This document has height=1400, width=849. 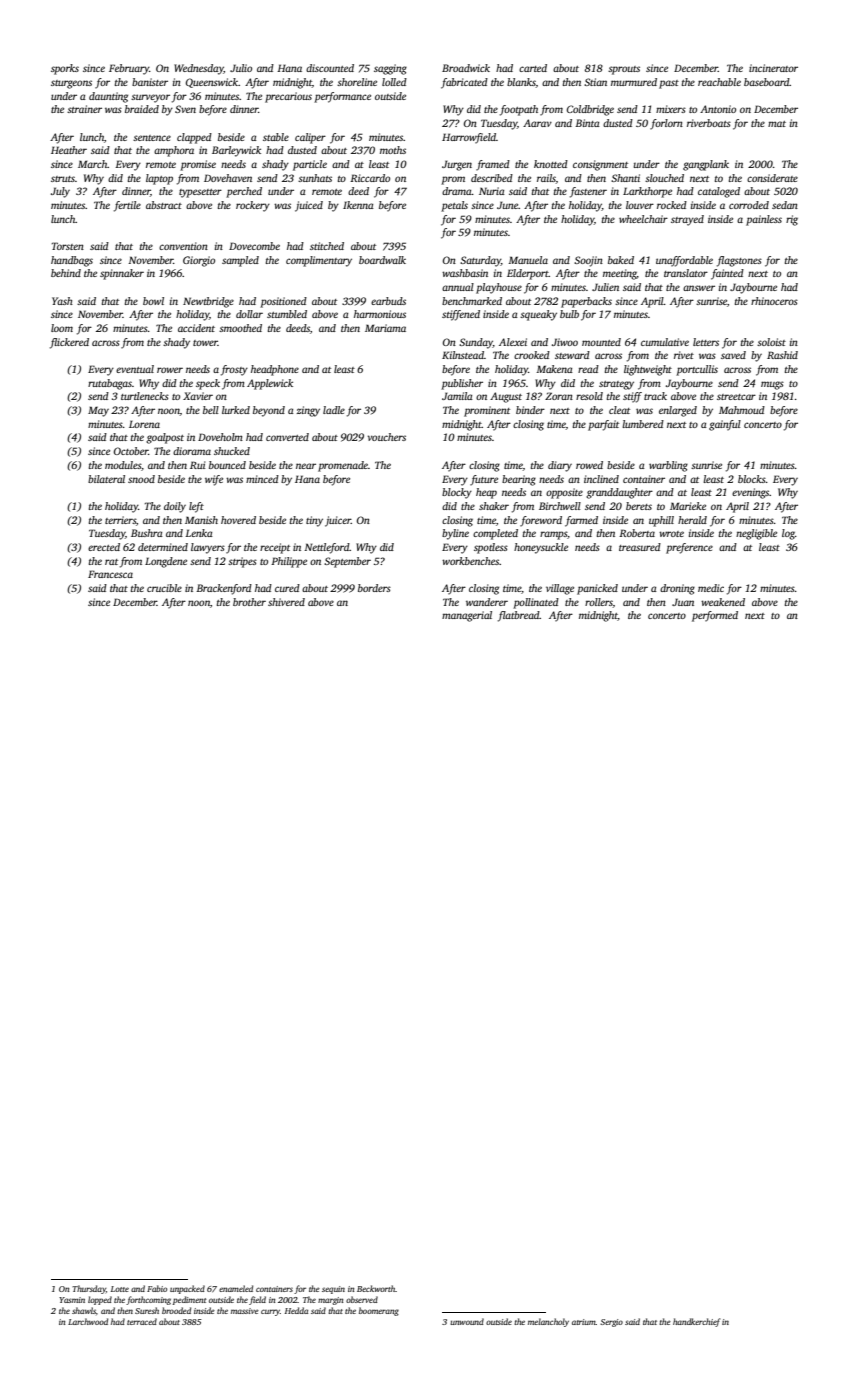 I want to click on performed, so click(x=715, y=616).
